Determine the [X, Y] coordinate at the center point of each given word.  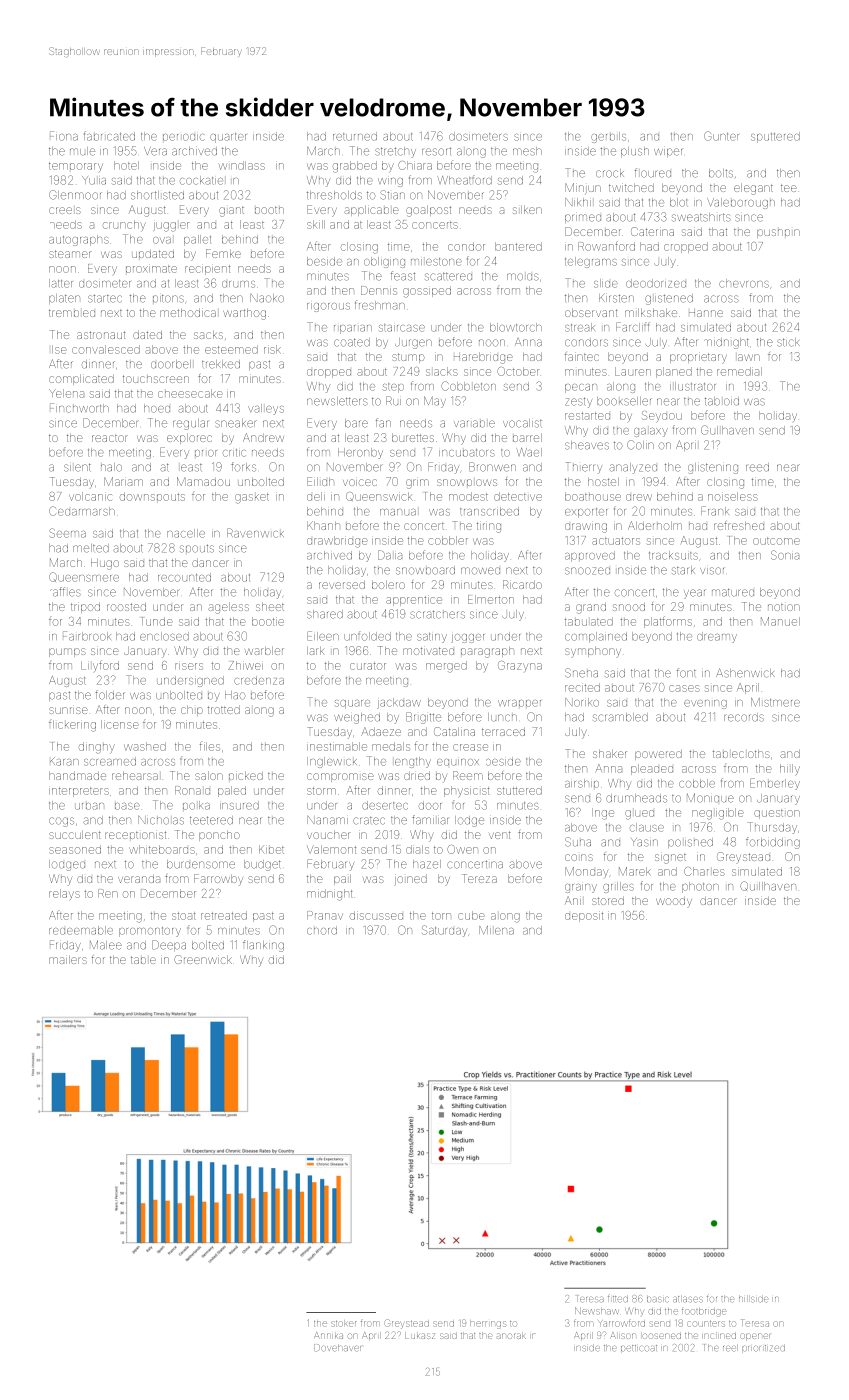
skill [316, 224]
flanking [263, 946]
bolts [721, 173]
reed [757, 467]
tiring [489, 527]
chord [322, 930]
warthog [244, 314]
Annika [329, 1335]
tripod [85, 608]
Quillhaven [768, 886]
